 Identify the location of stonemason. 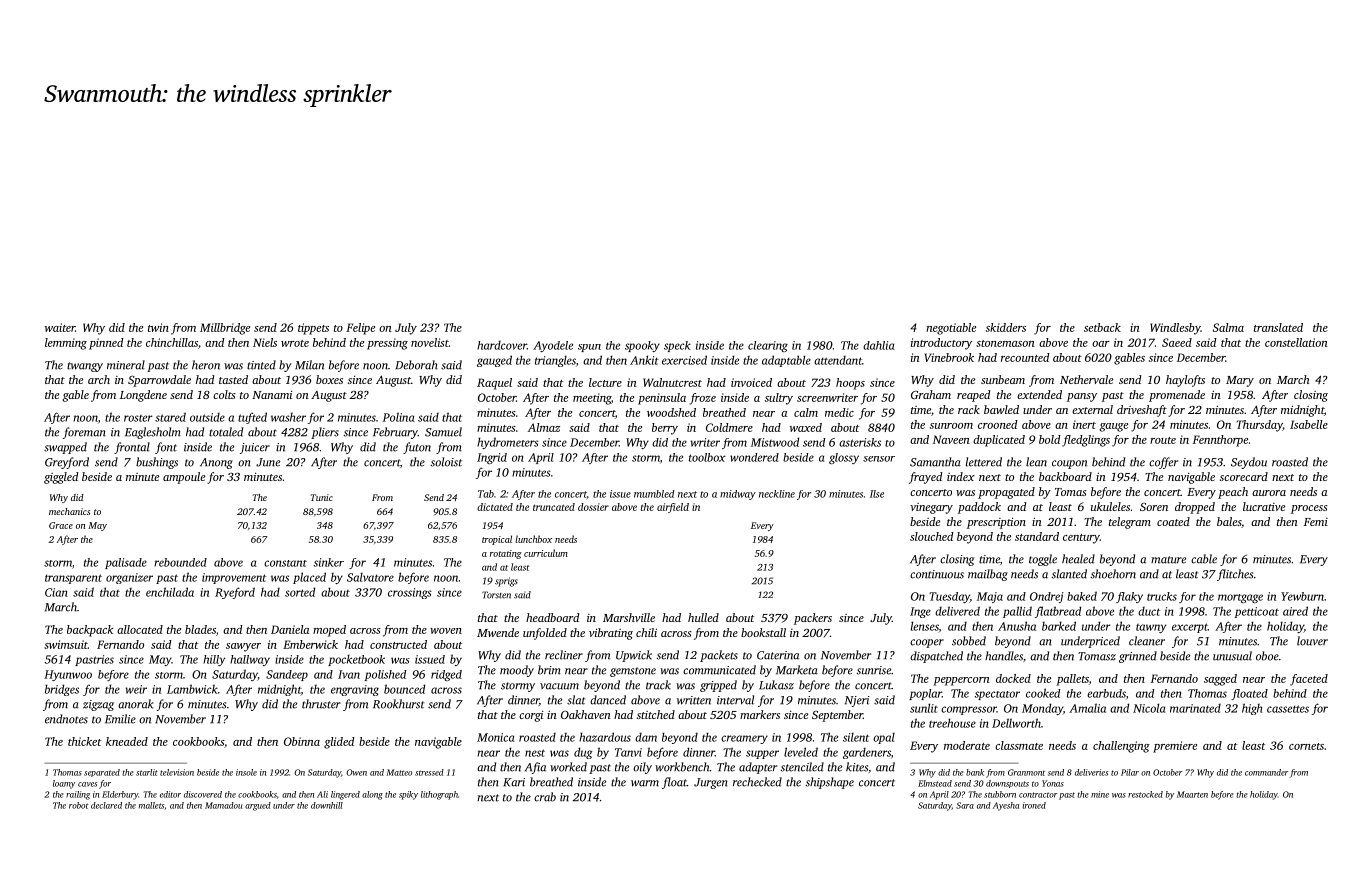
(1005, 343).
